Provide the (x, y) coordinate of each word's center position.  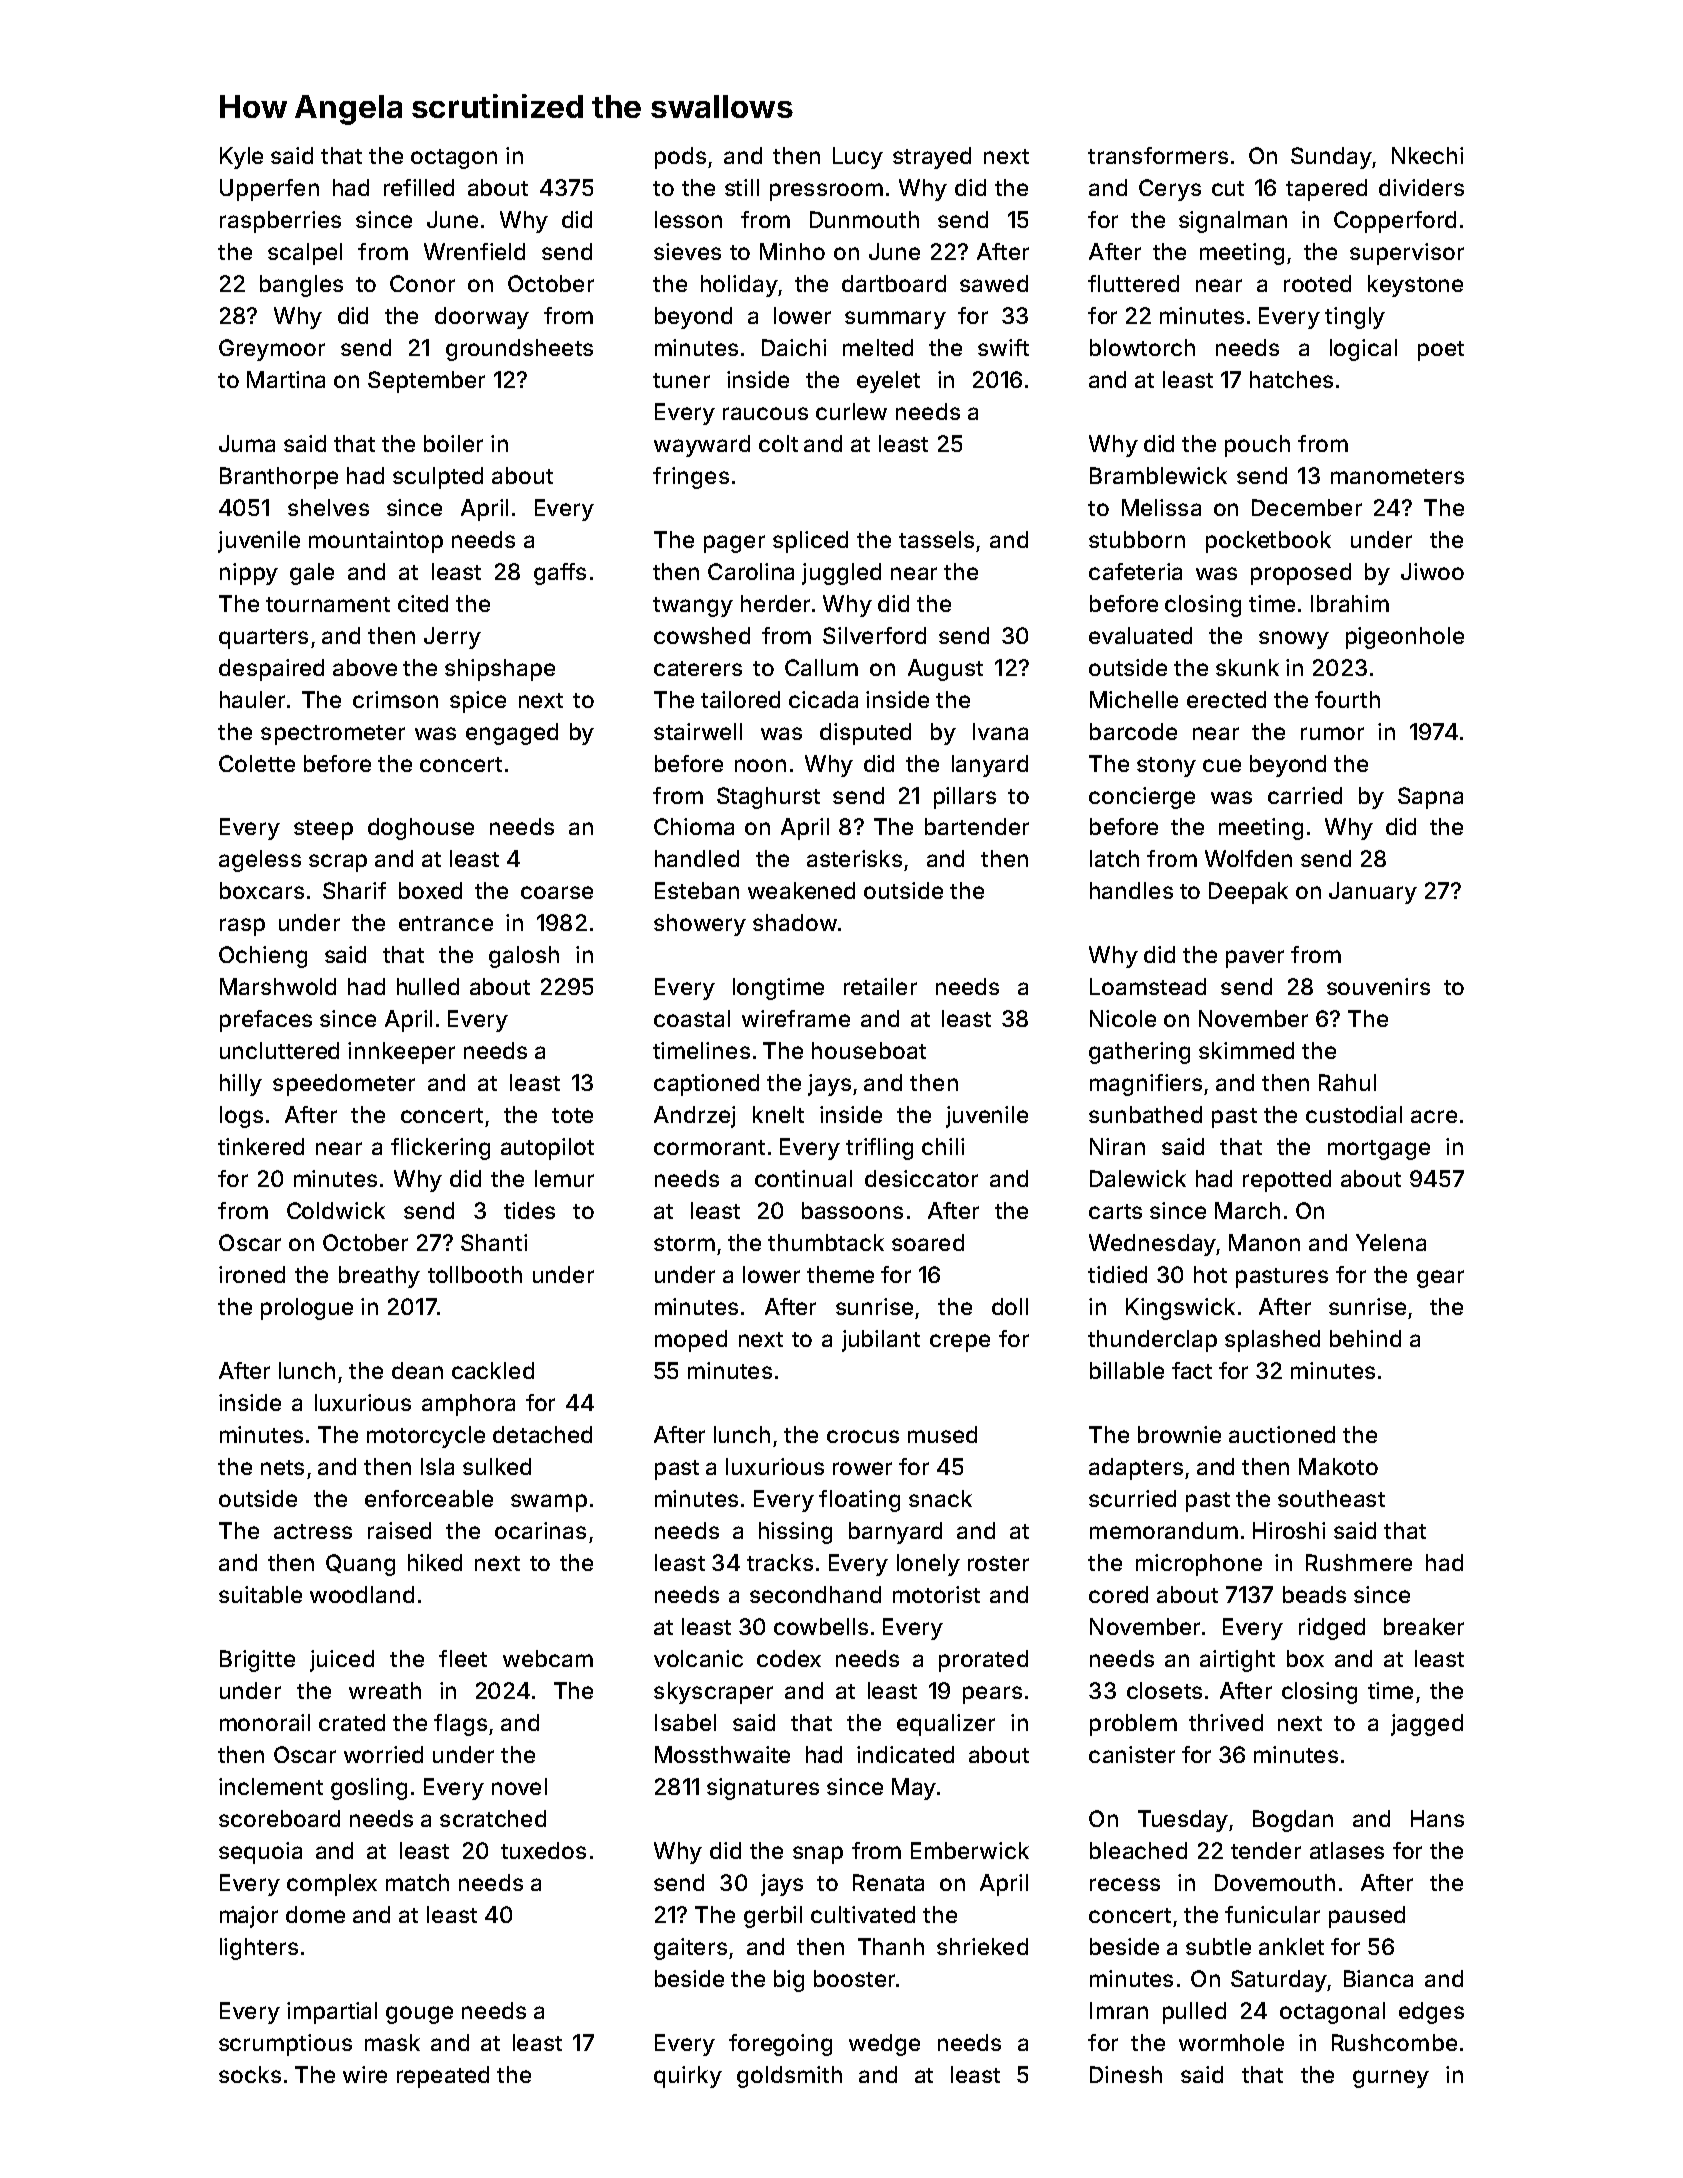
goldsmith (789, 2077)
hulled (428, 986)
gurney (1391, 2079)
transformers (1158, 155)
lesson (688, 219)
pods (680, 158)
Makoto (1338, 1466)
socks (250, 2074)
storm (684, 1243)
